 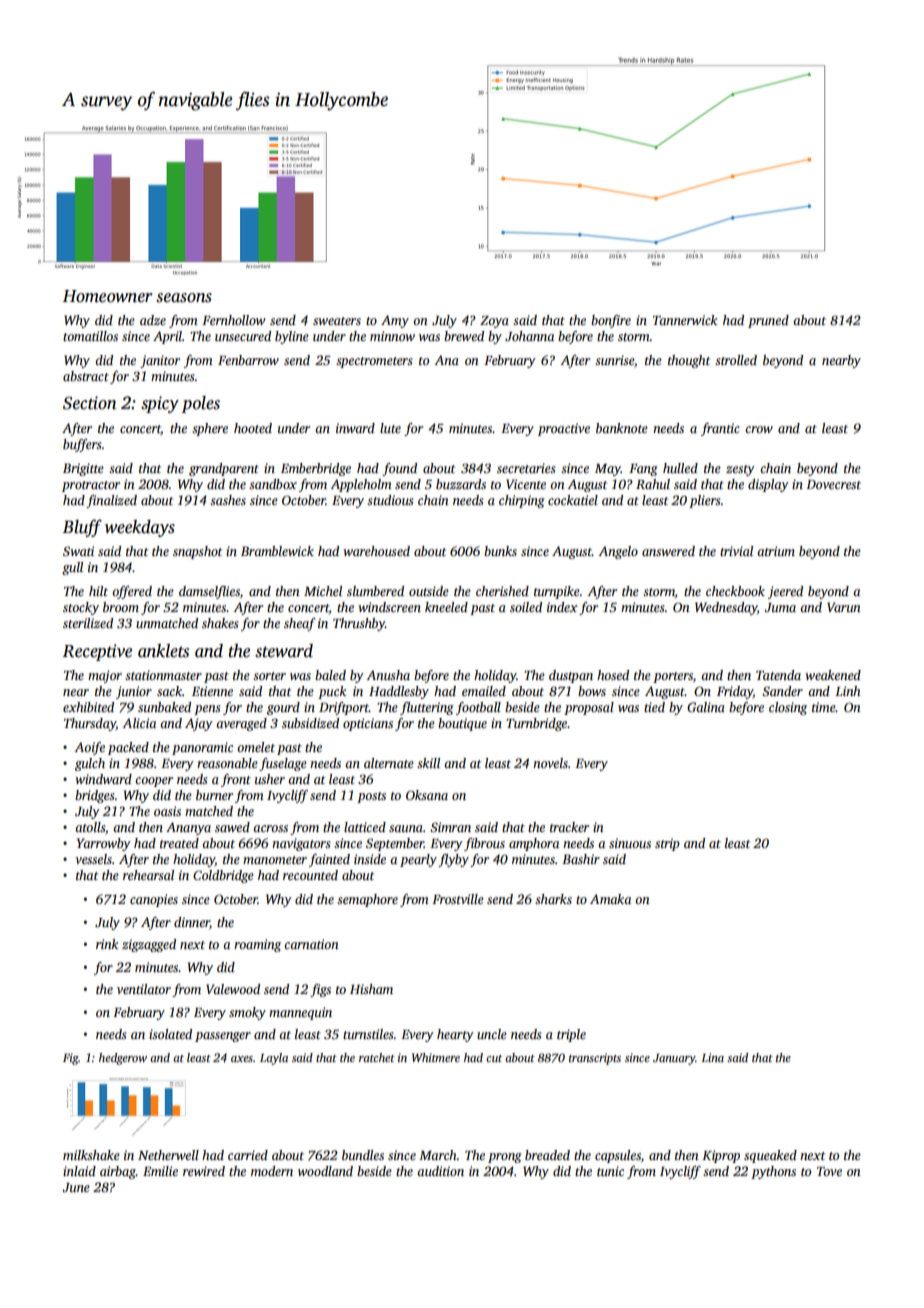 What do you see at coordinates (768, 321) in the image?
I see `pruned` at bounding box center [768, 321].
